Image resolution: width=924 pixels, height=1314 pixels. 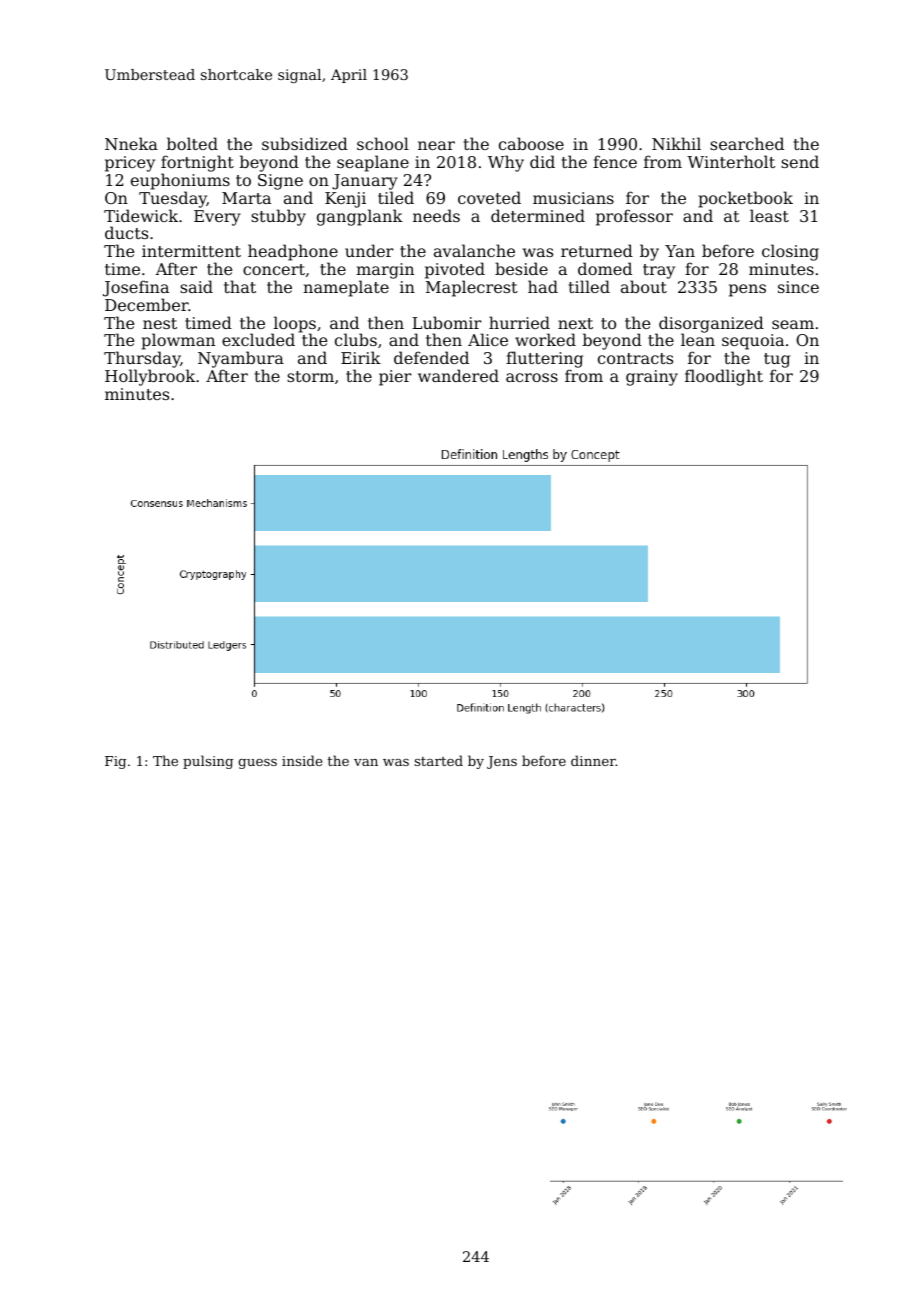 I want to click on dinner, so click(x=593, y=760).
